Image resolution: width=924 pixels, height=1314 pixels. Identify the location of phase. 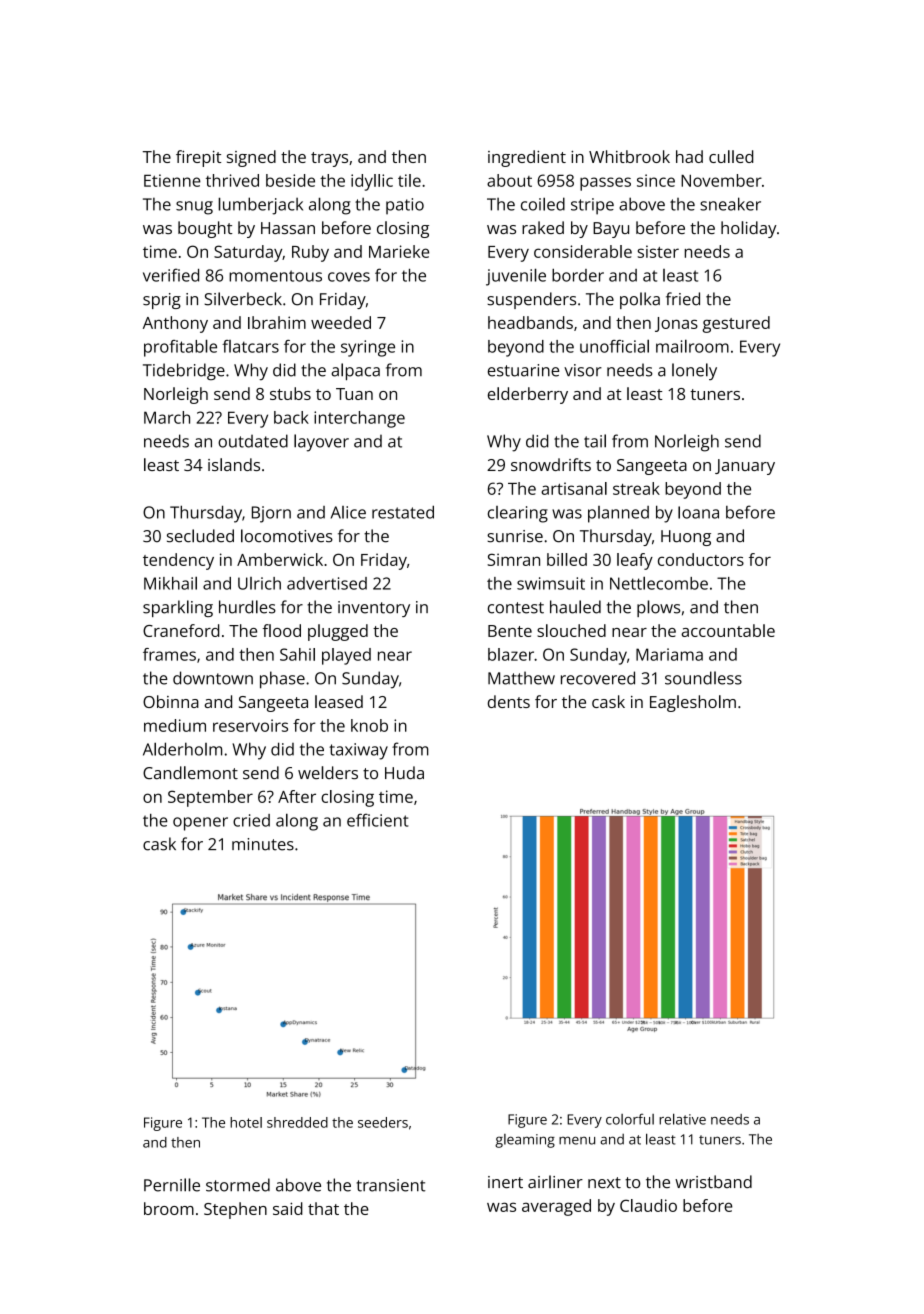
(282, 680).
